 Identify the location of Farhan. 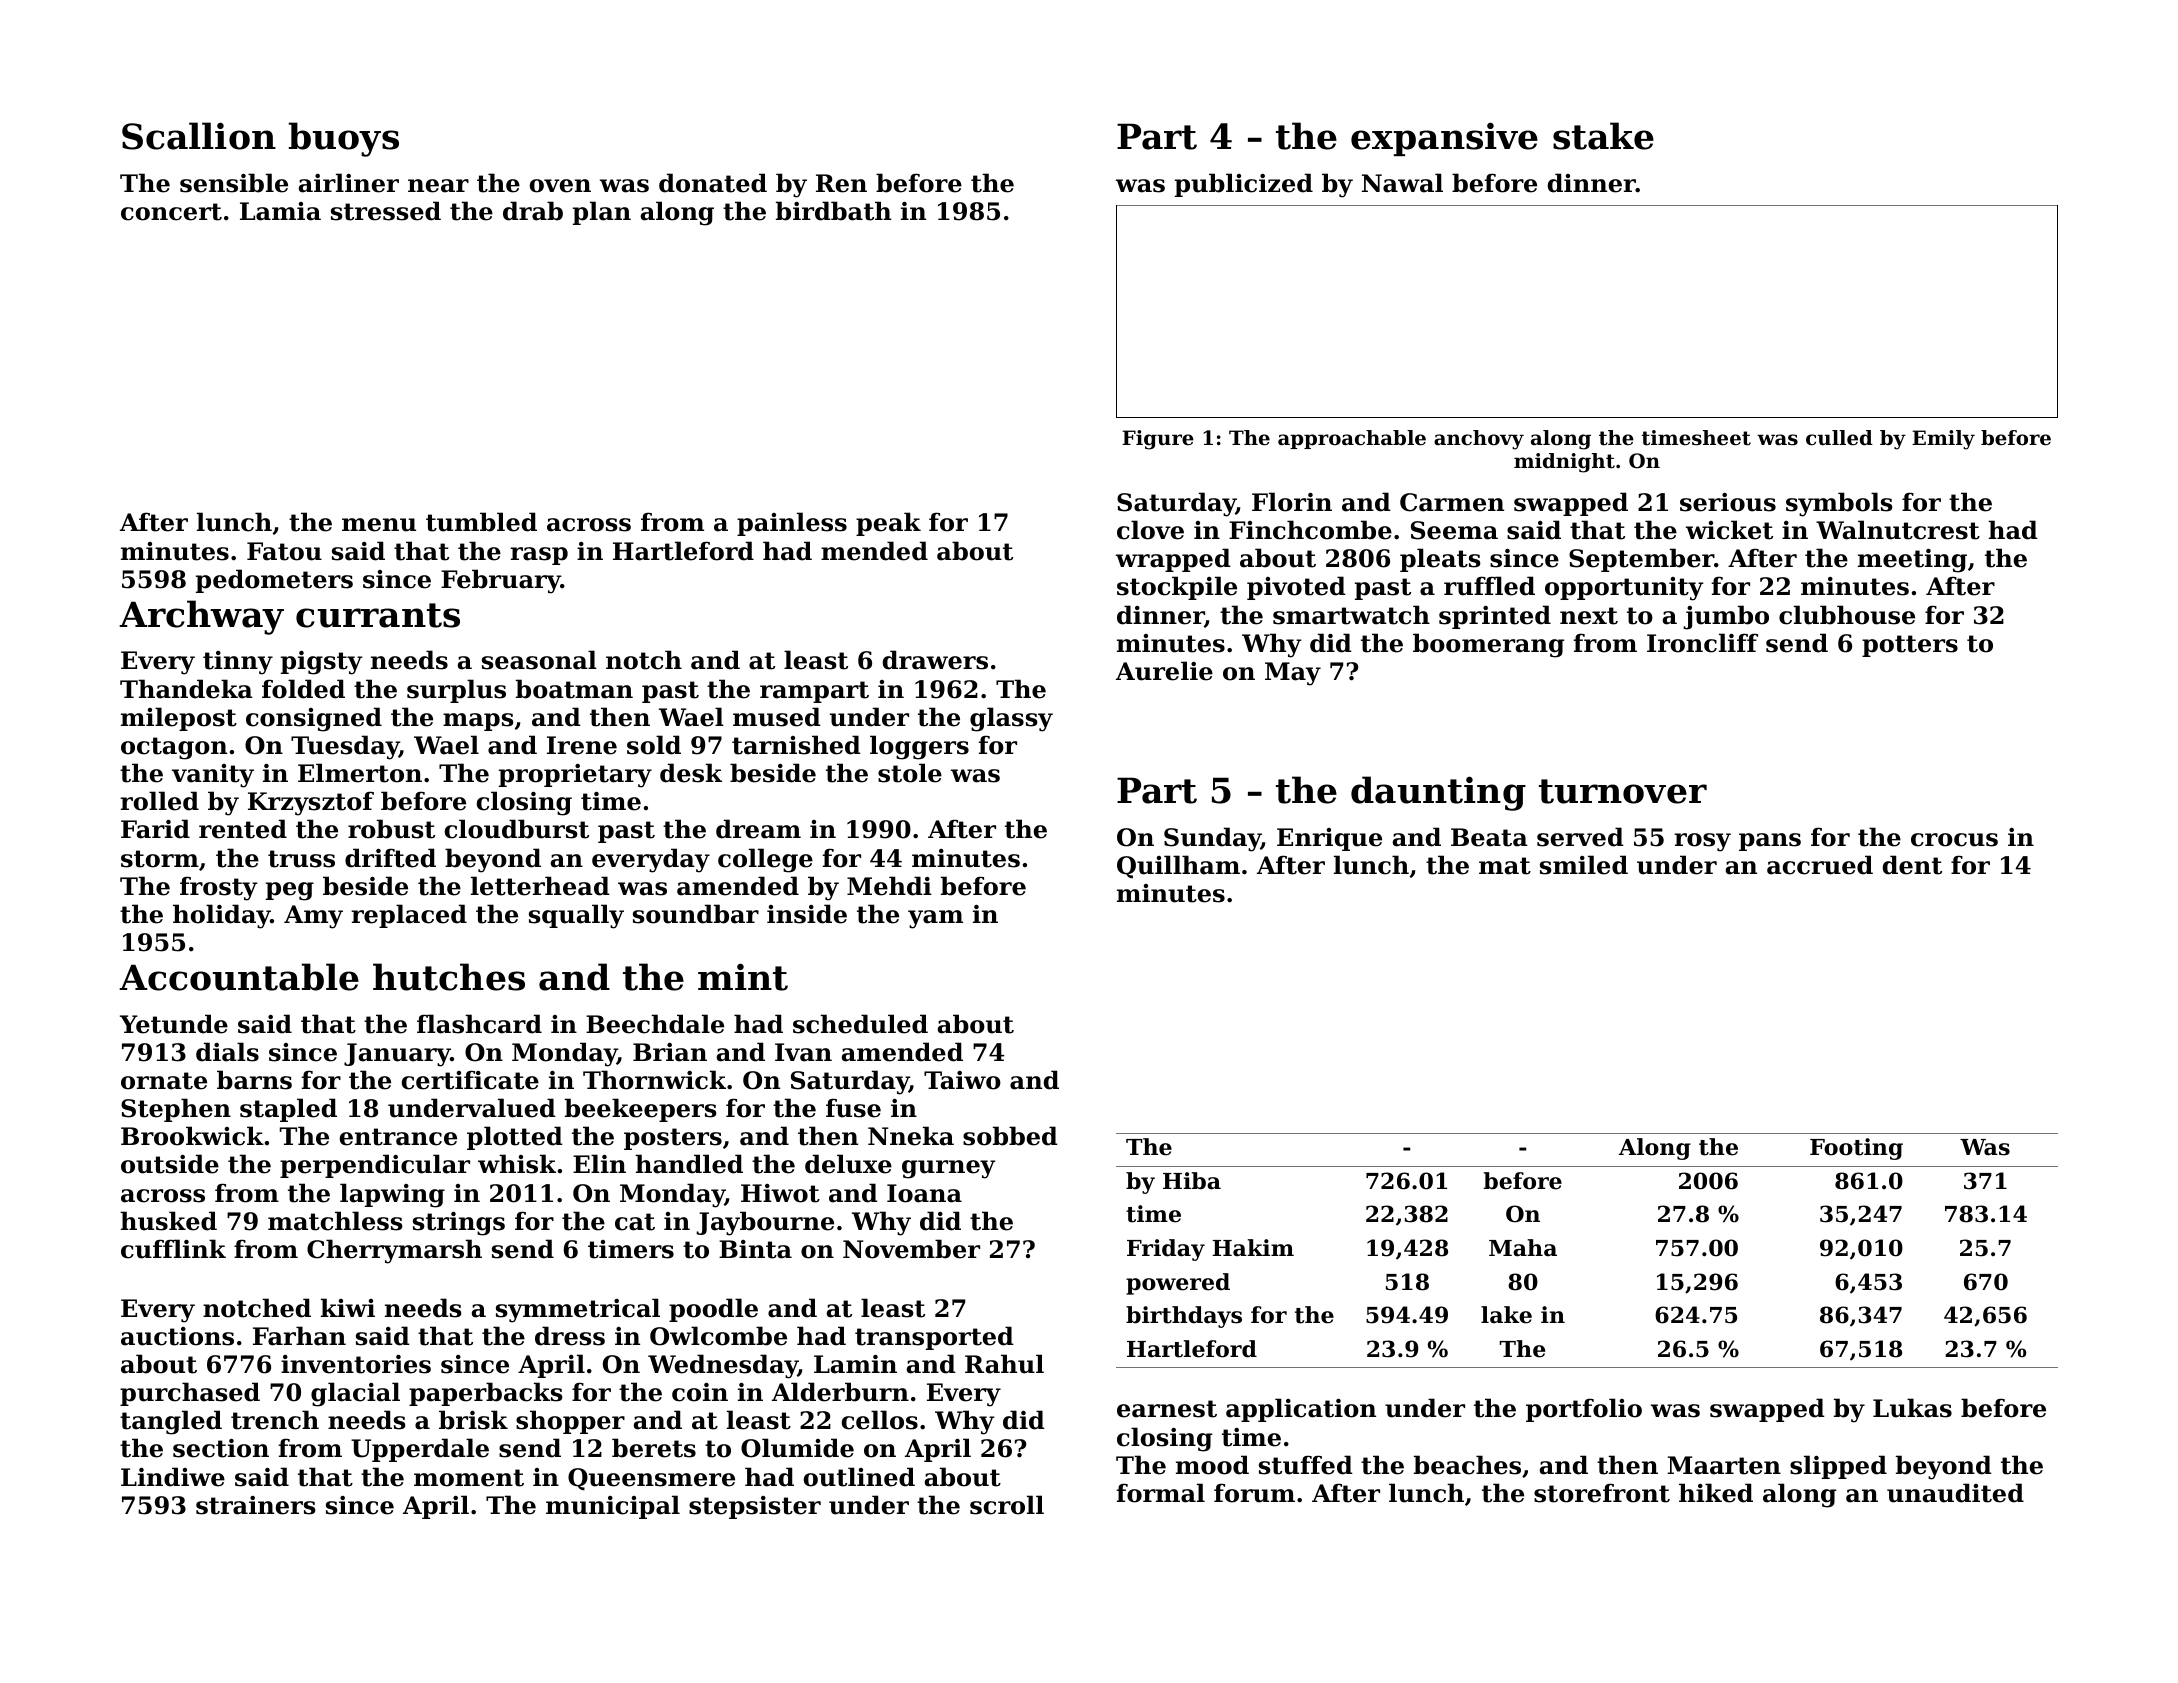
(299, 1336).
